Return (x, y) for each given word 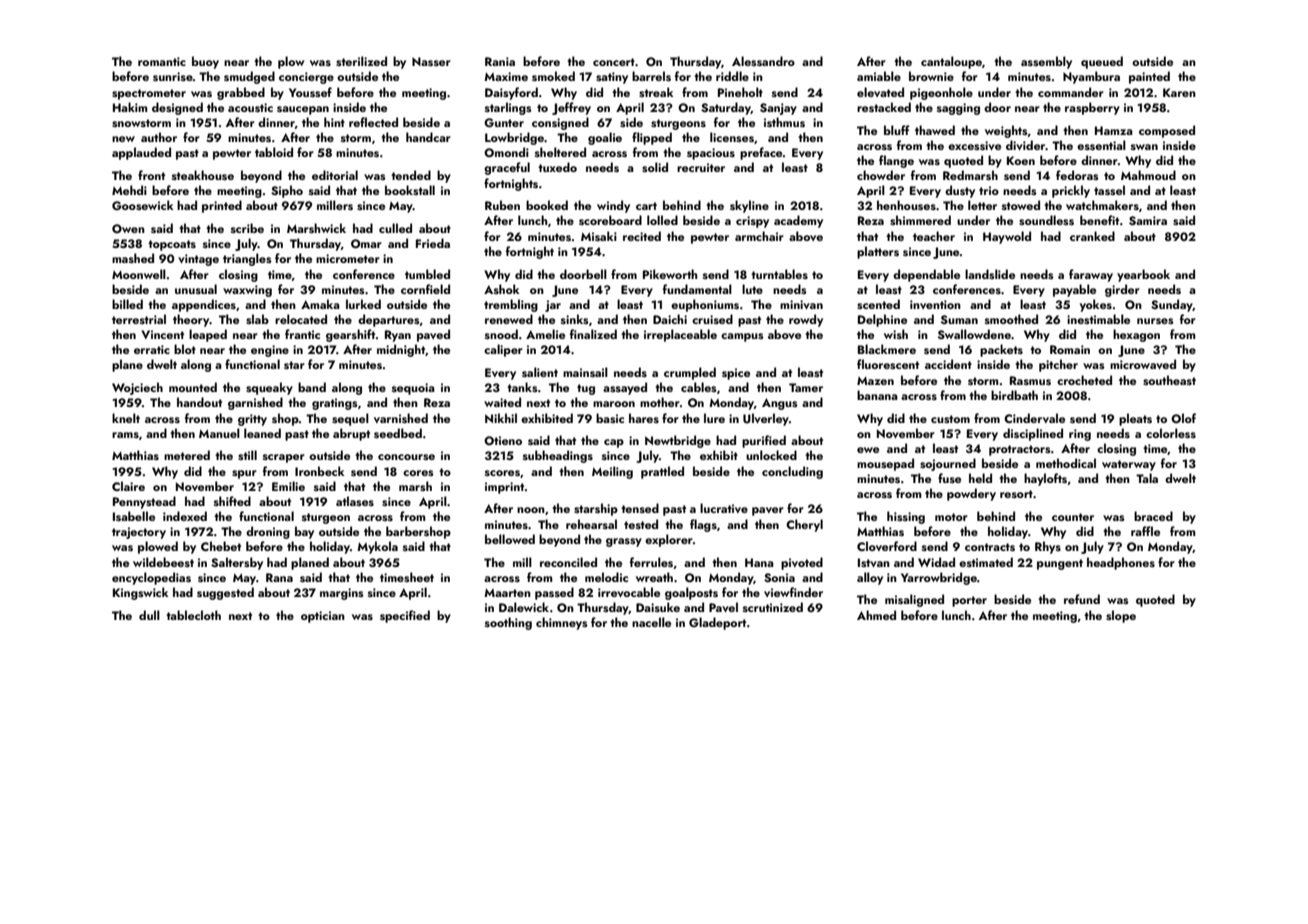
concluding (792, 472)
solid (655, 167)
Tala (1147, 478)
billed (127, 304)
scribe (247, 228)
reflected (373, 122)
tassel (1109, 190)
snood (501, 334)
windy (613, 206)
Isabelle (134, 516)
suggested (225, 593)
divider (1026, 145)
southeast (1169, 380)
